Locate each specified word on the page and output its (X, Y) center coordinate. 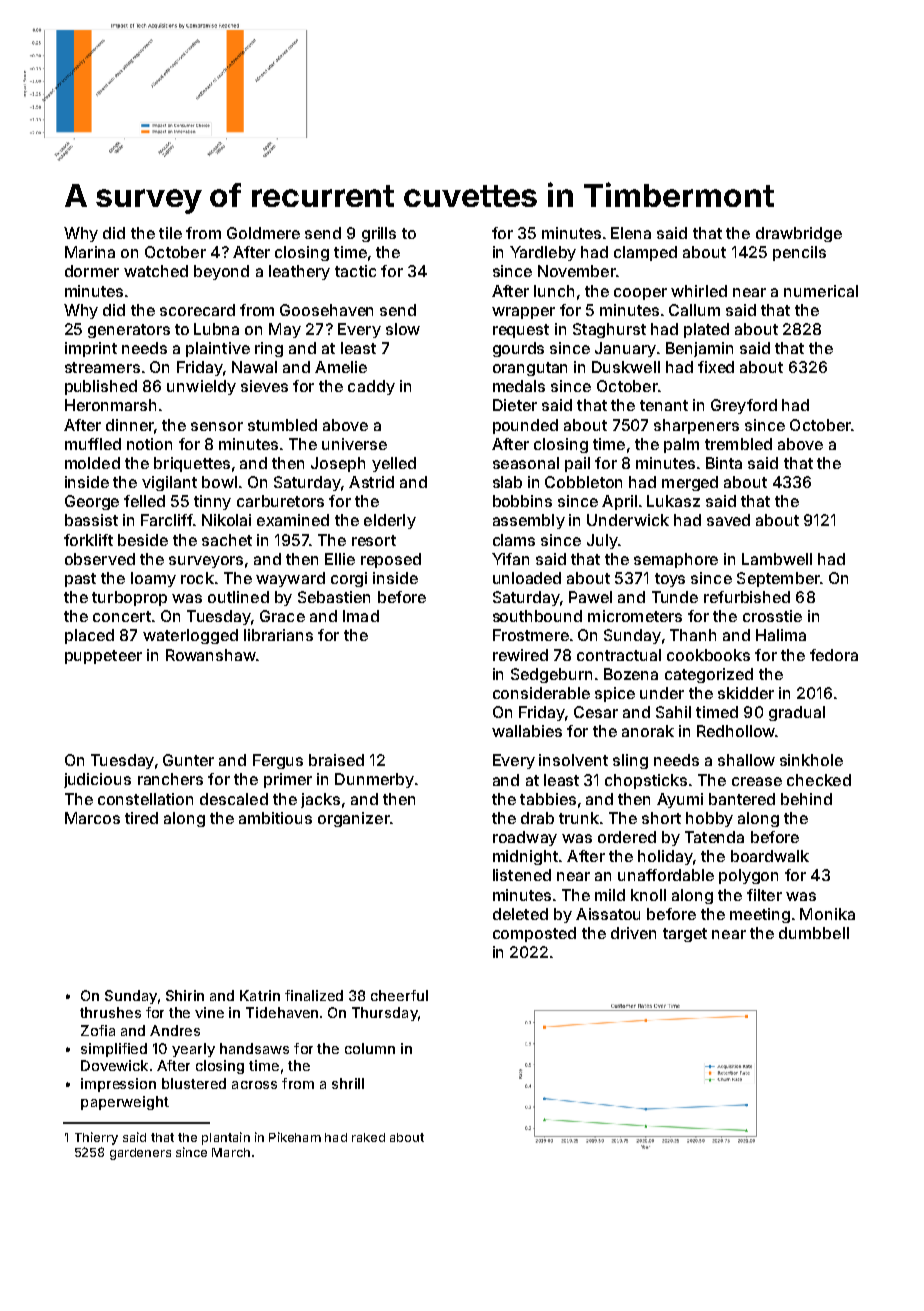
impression (118, 1085)
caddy (371, 387)
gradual (797, 713)
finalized (314, 995)
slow (403, 329)
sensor (217, 426)
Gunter (188, 760)
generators (129, 331)
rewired (520, 655)
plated (706, 330)
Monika (827, 914)
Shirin (185, 995)
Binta (724, 463)
